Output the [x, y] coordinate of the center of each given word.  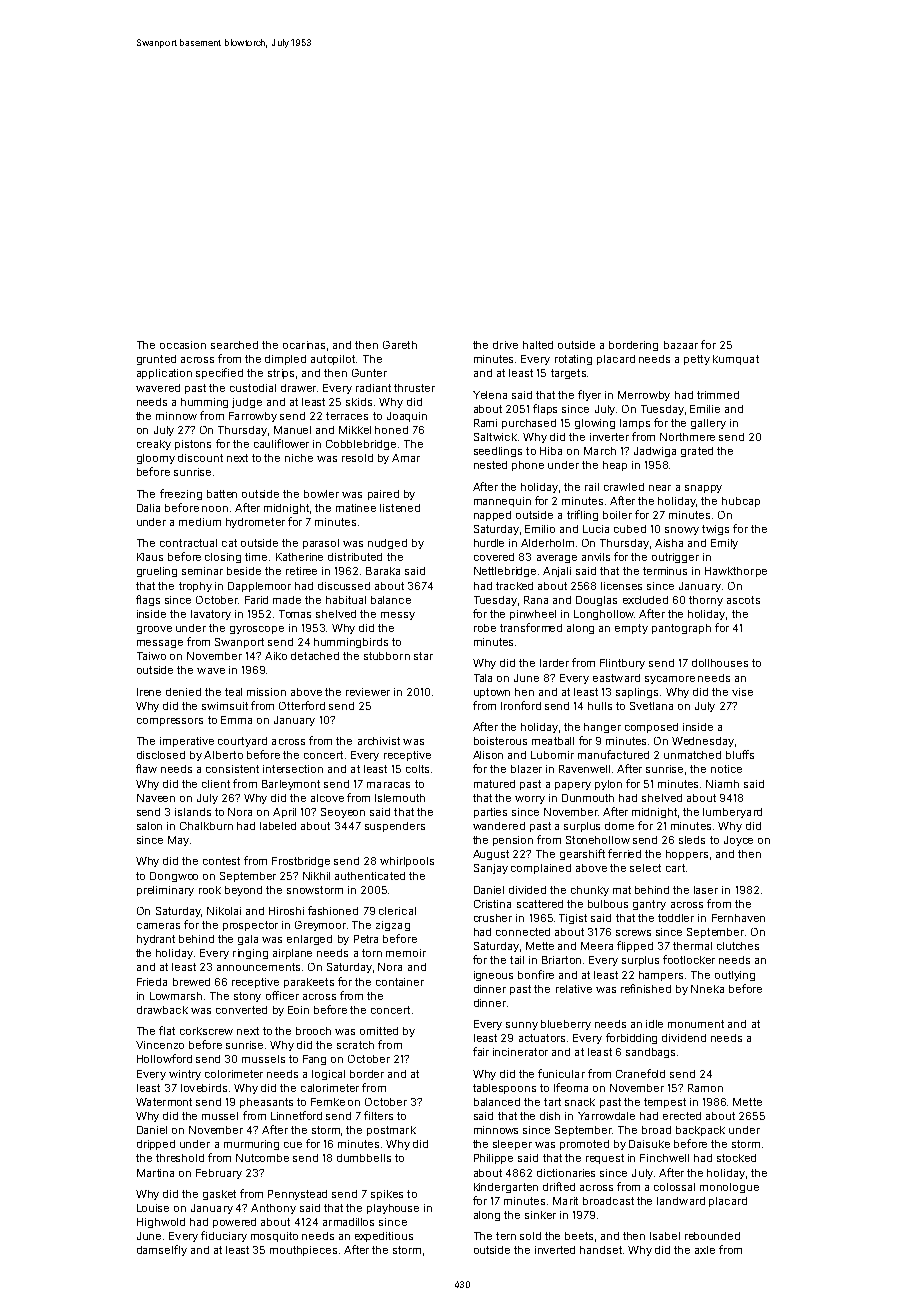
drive [505, 345]
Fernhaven [738, 918]
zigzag [393, 926]
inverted [555, 1250]
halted [538, 345]
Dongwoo [174, 877]
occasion [183, 345]
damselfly [162, 1250]
